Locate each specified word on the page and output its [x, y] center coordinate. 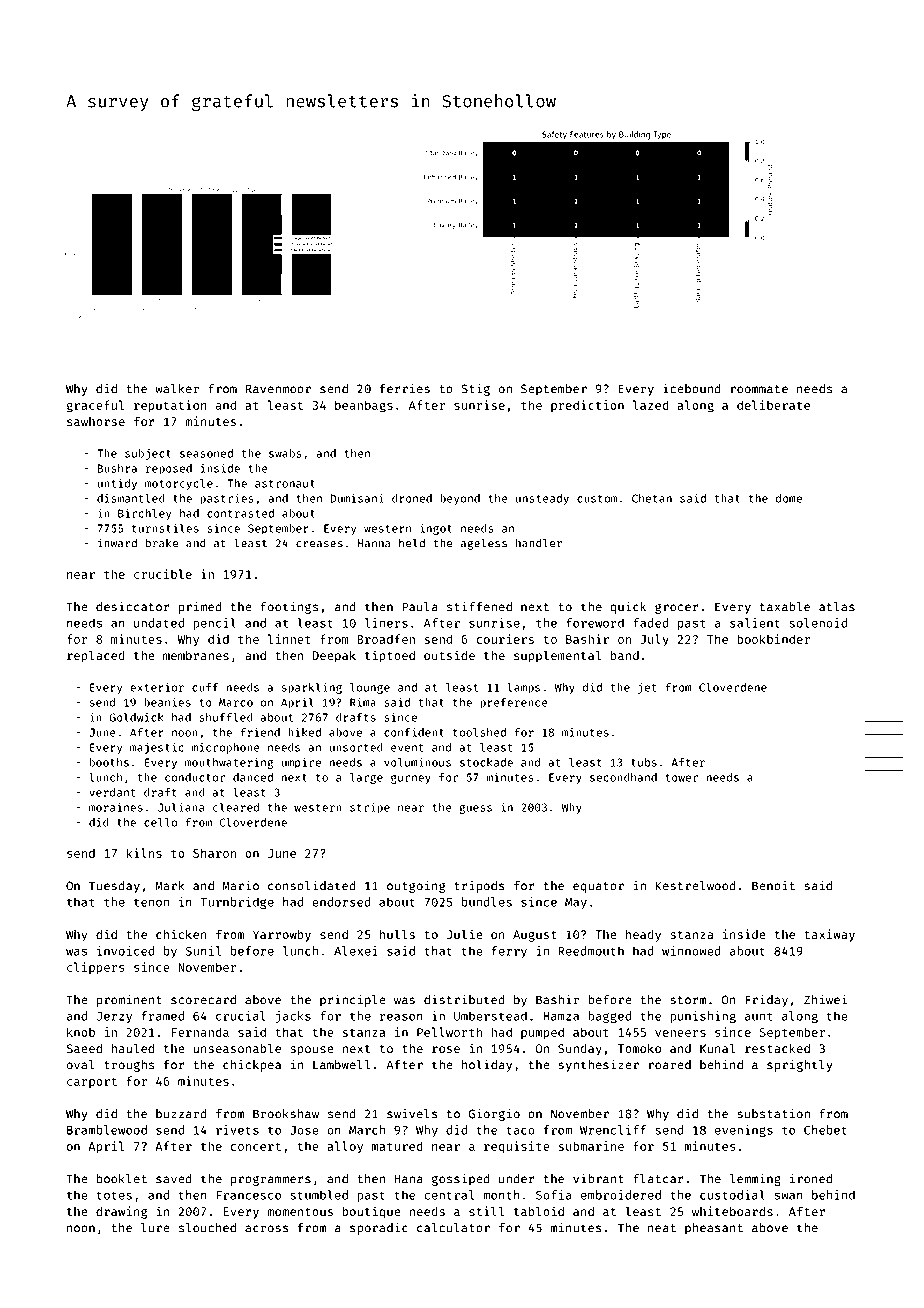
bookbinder [773, 639]
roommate [759, 389]
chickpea [252, 1066]
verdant [112, 792]
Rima [363, 702]
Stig [475, 389]
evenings [744, 1131]
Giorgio [494, 1114]
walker [177, 389]
